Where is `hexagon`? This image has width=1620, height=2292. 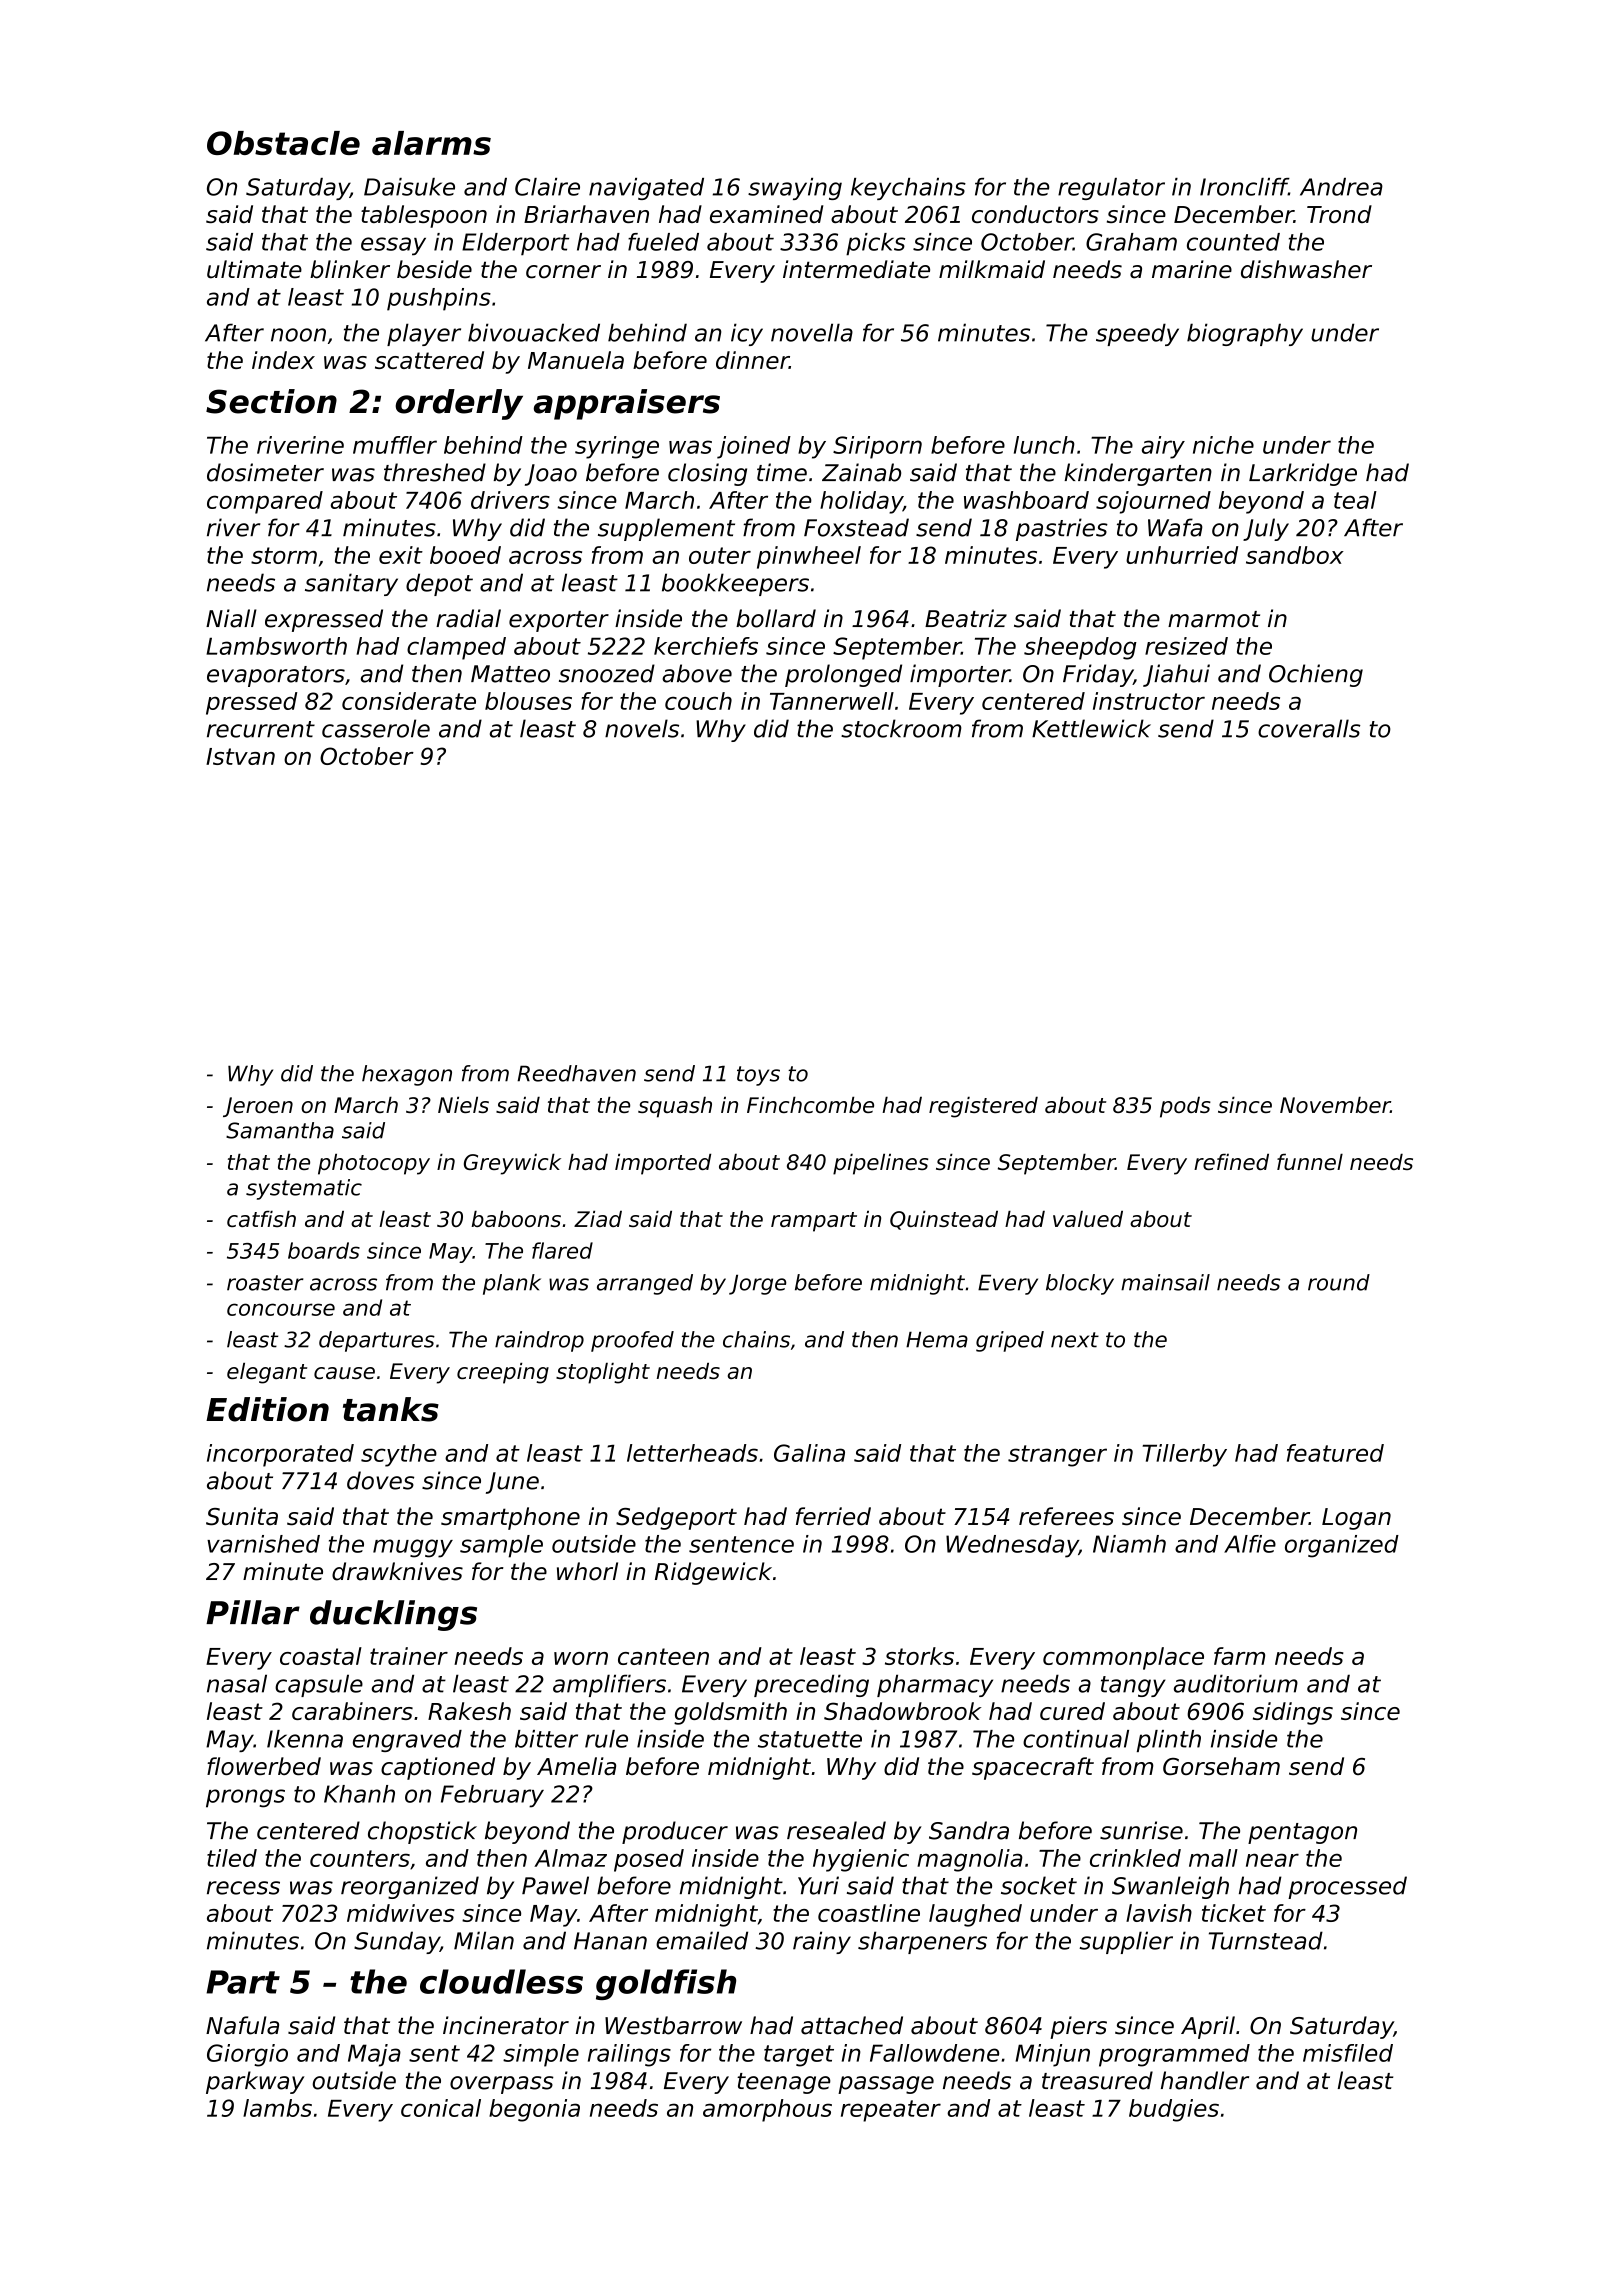 hexagon is located at coordinates (407, 1075).
